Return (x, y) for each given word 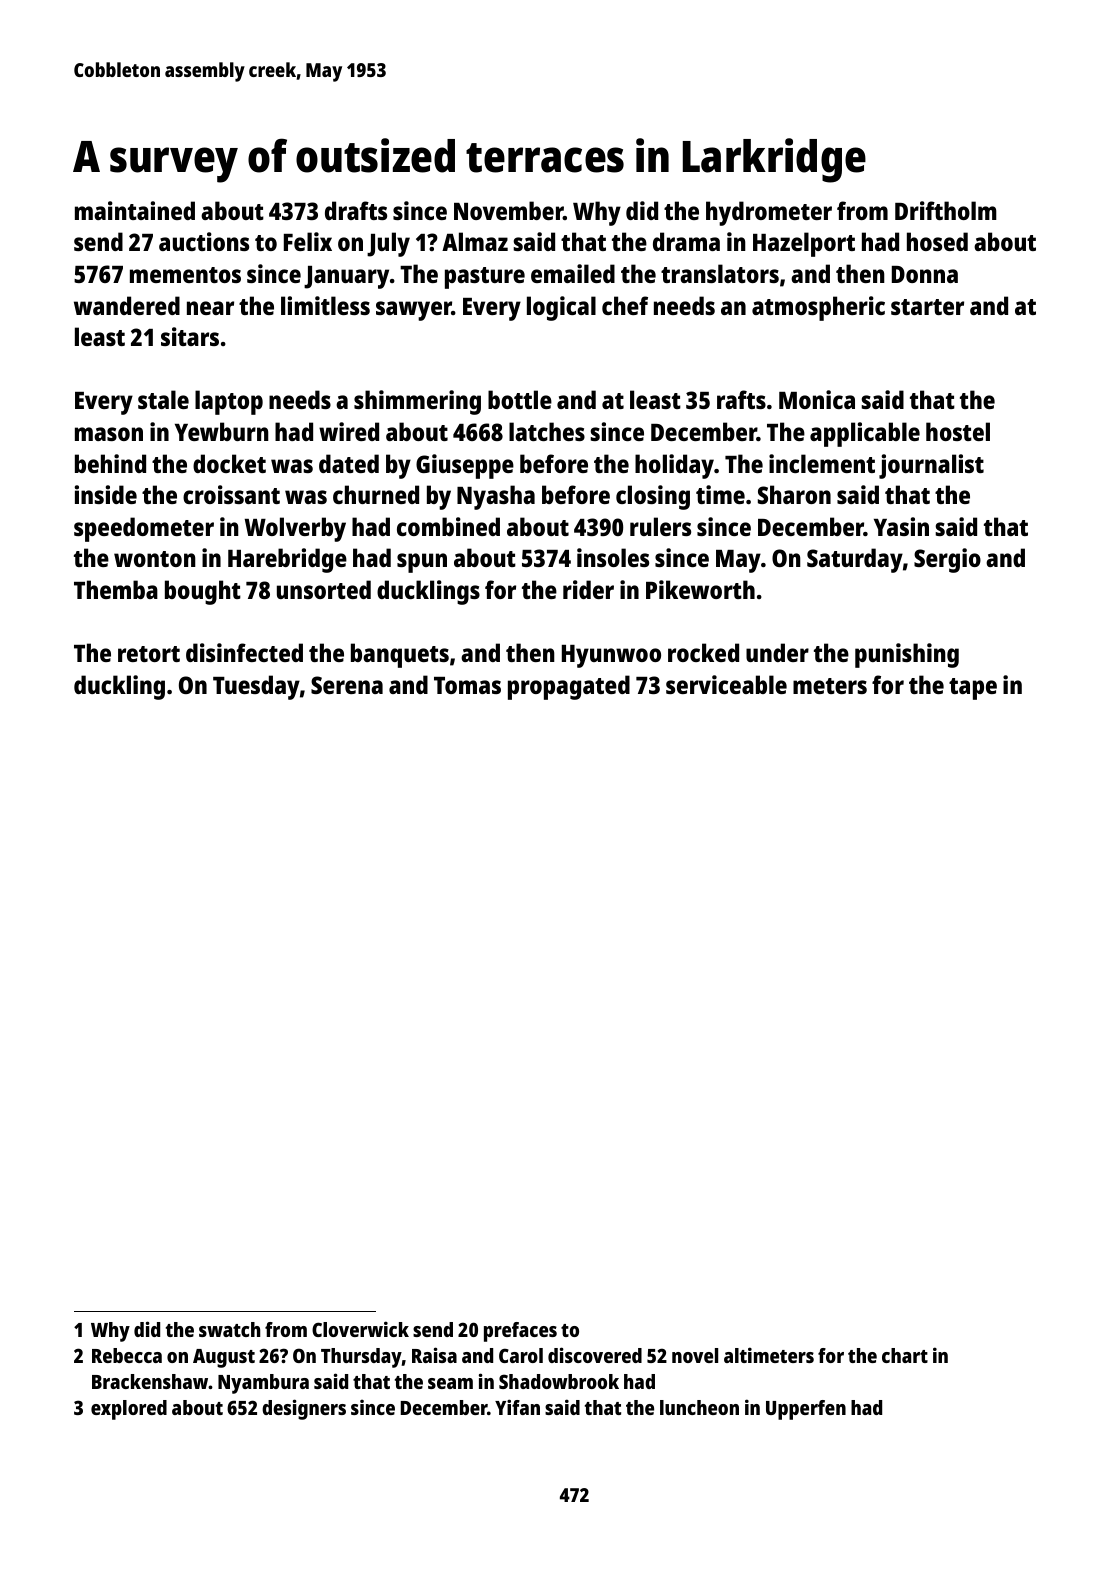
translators (720, 273)
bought (203, 592)
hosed (937, 241)
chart (905, 1355)
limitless (325, 305)
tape (973, 689)
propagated (569, 687)
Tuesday (256, 687)
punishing (907, 655)
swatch (229, 1329)
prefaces (520, 1332)
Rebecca (127, 1355)
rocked (703, 652)
